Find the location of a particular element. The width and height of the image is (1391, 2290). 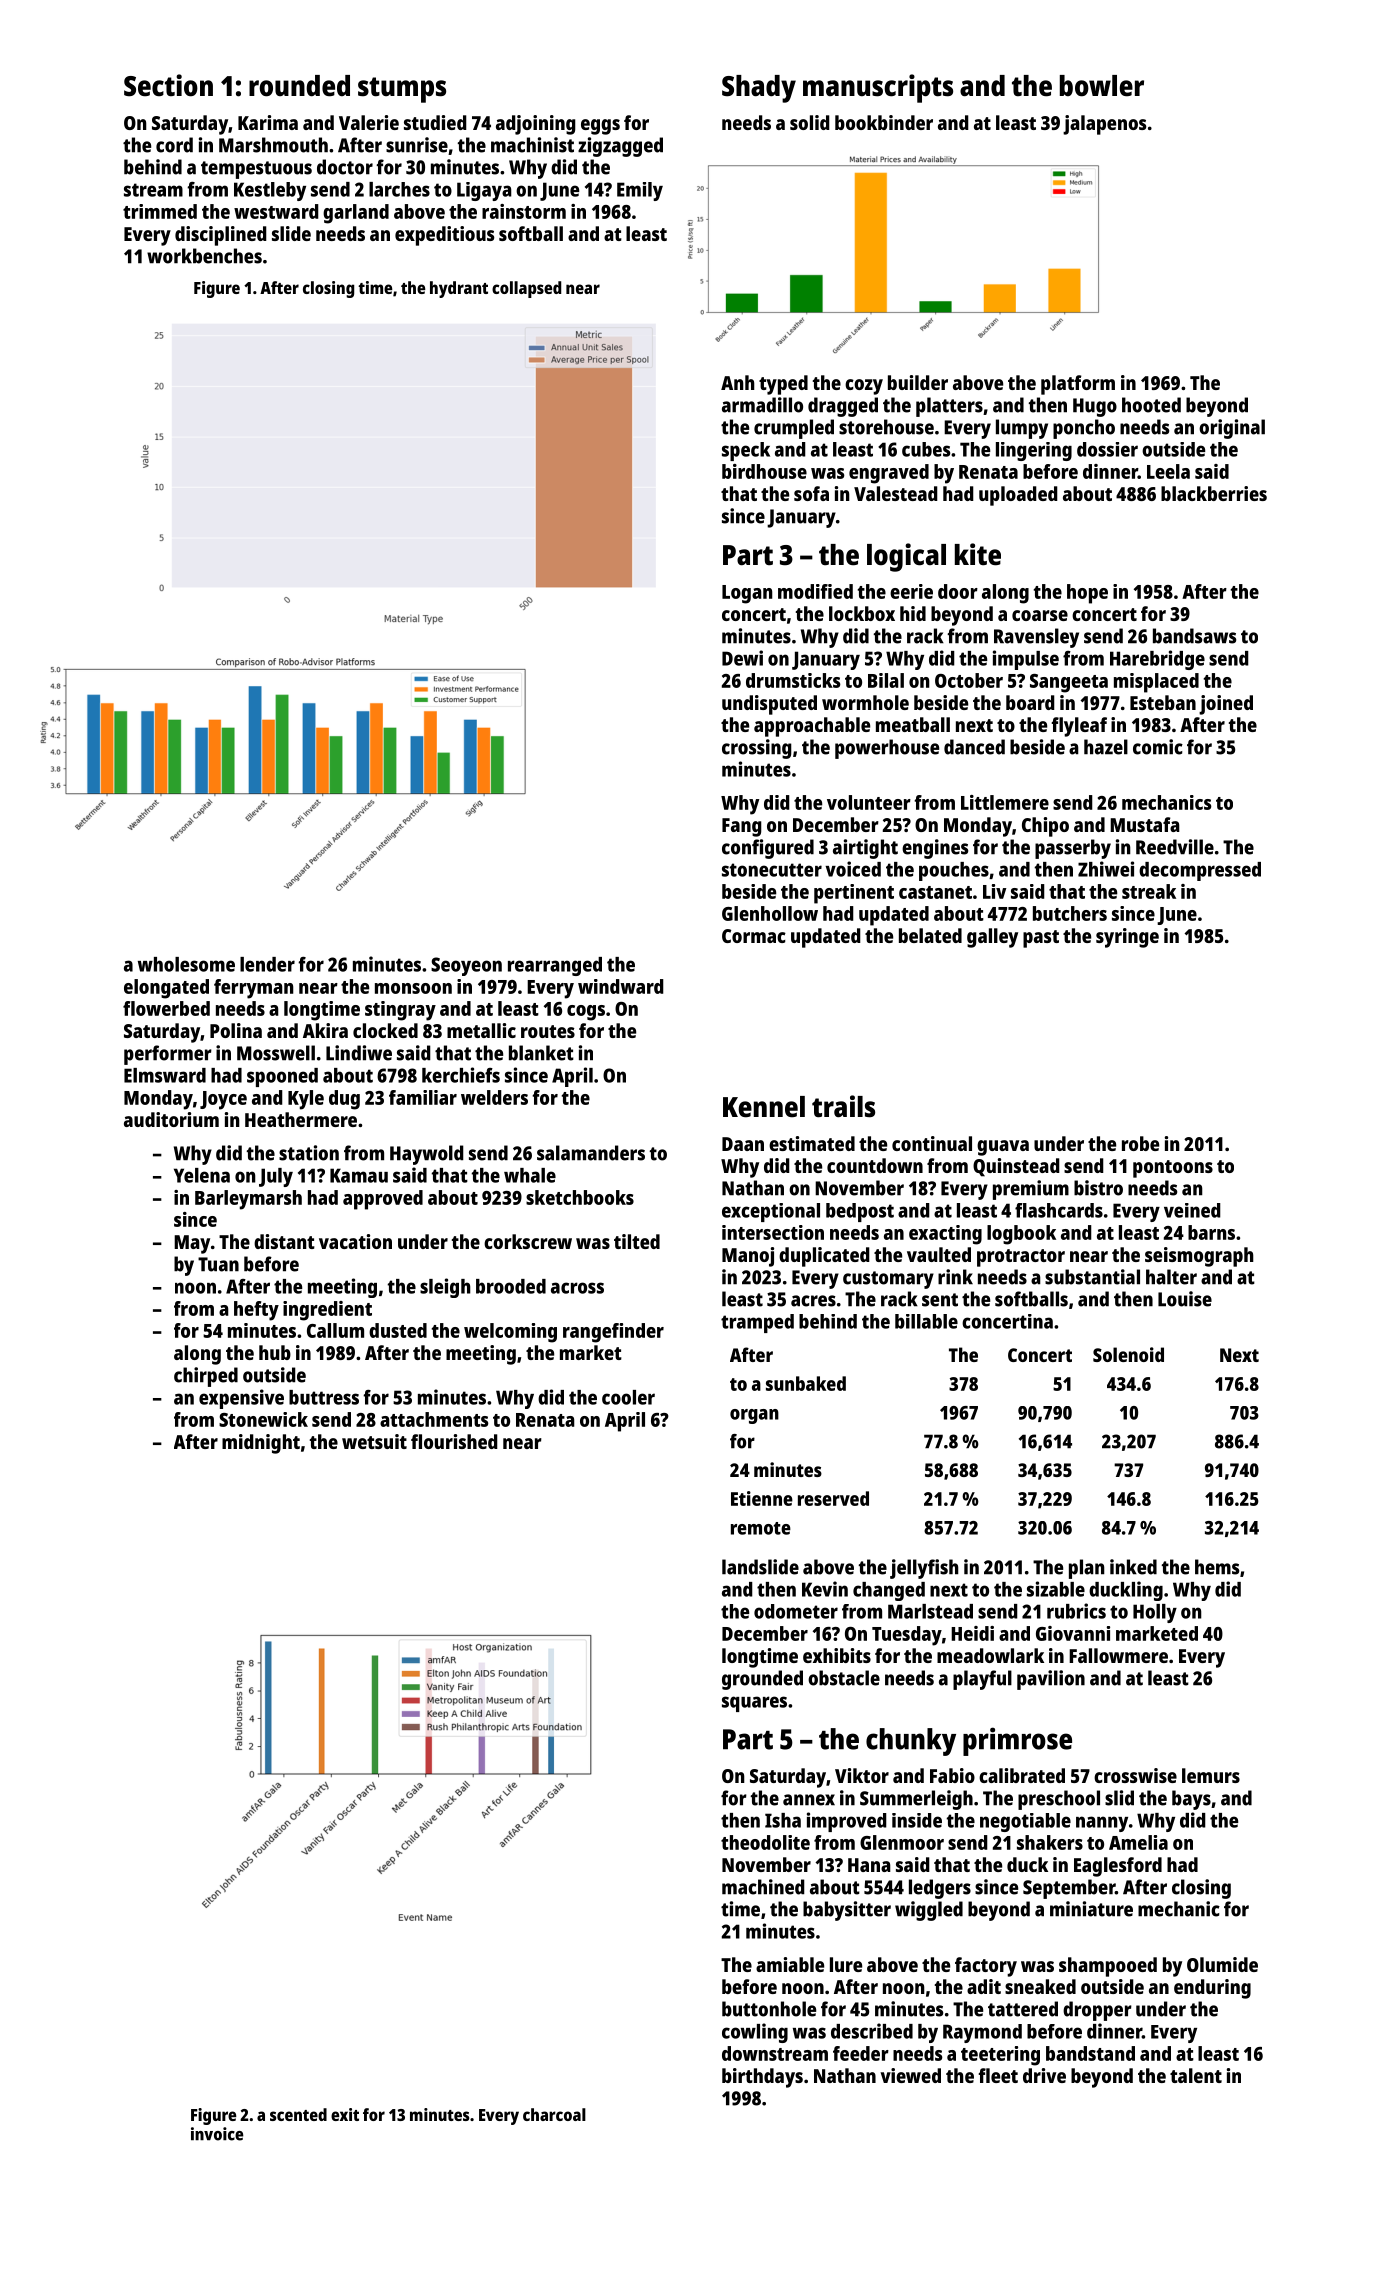

guava is located at coordinates (1003, 1148).
